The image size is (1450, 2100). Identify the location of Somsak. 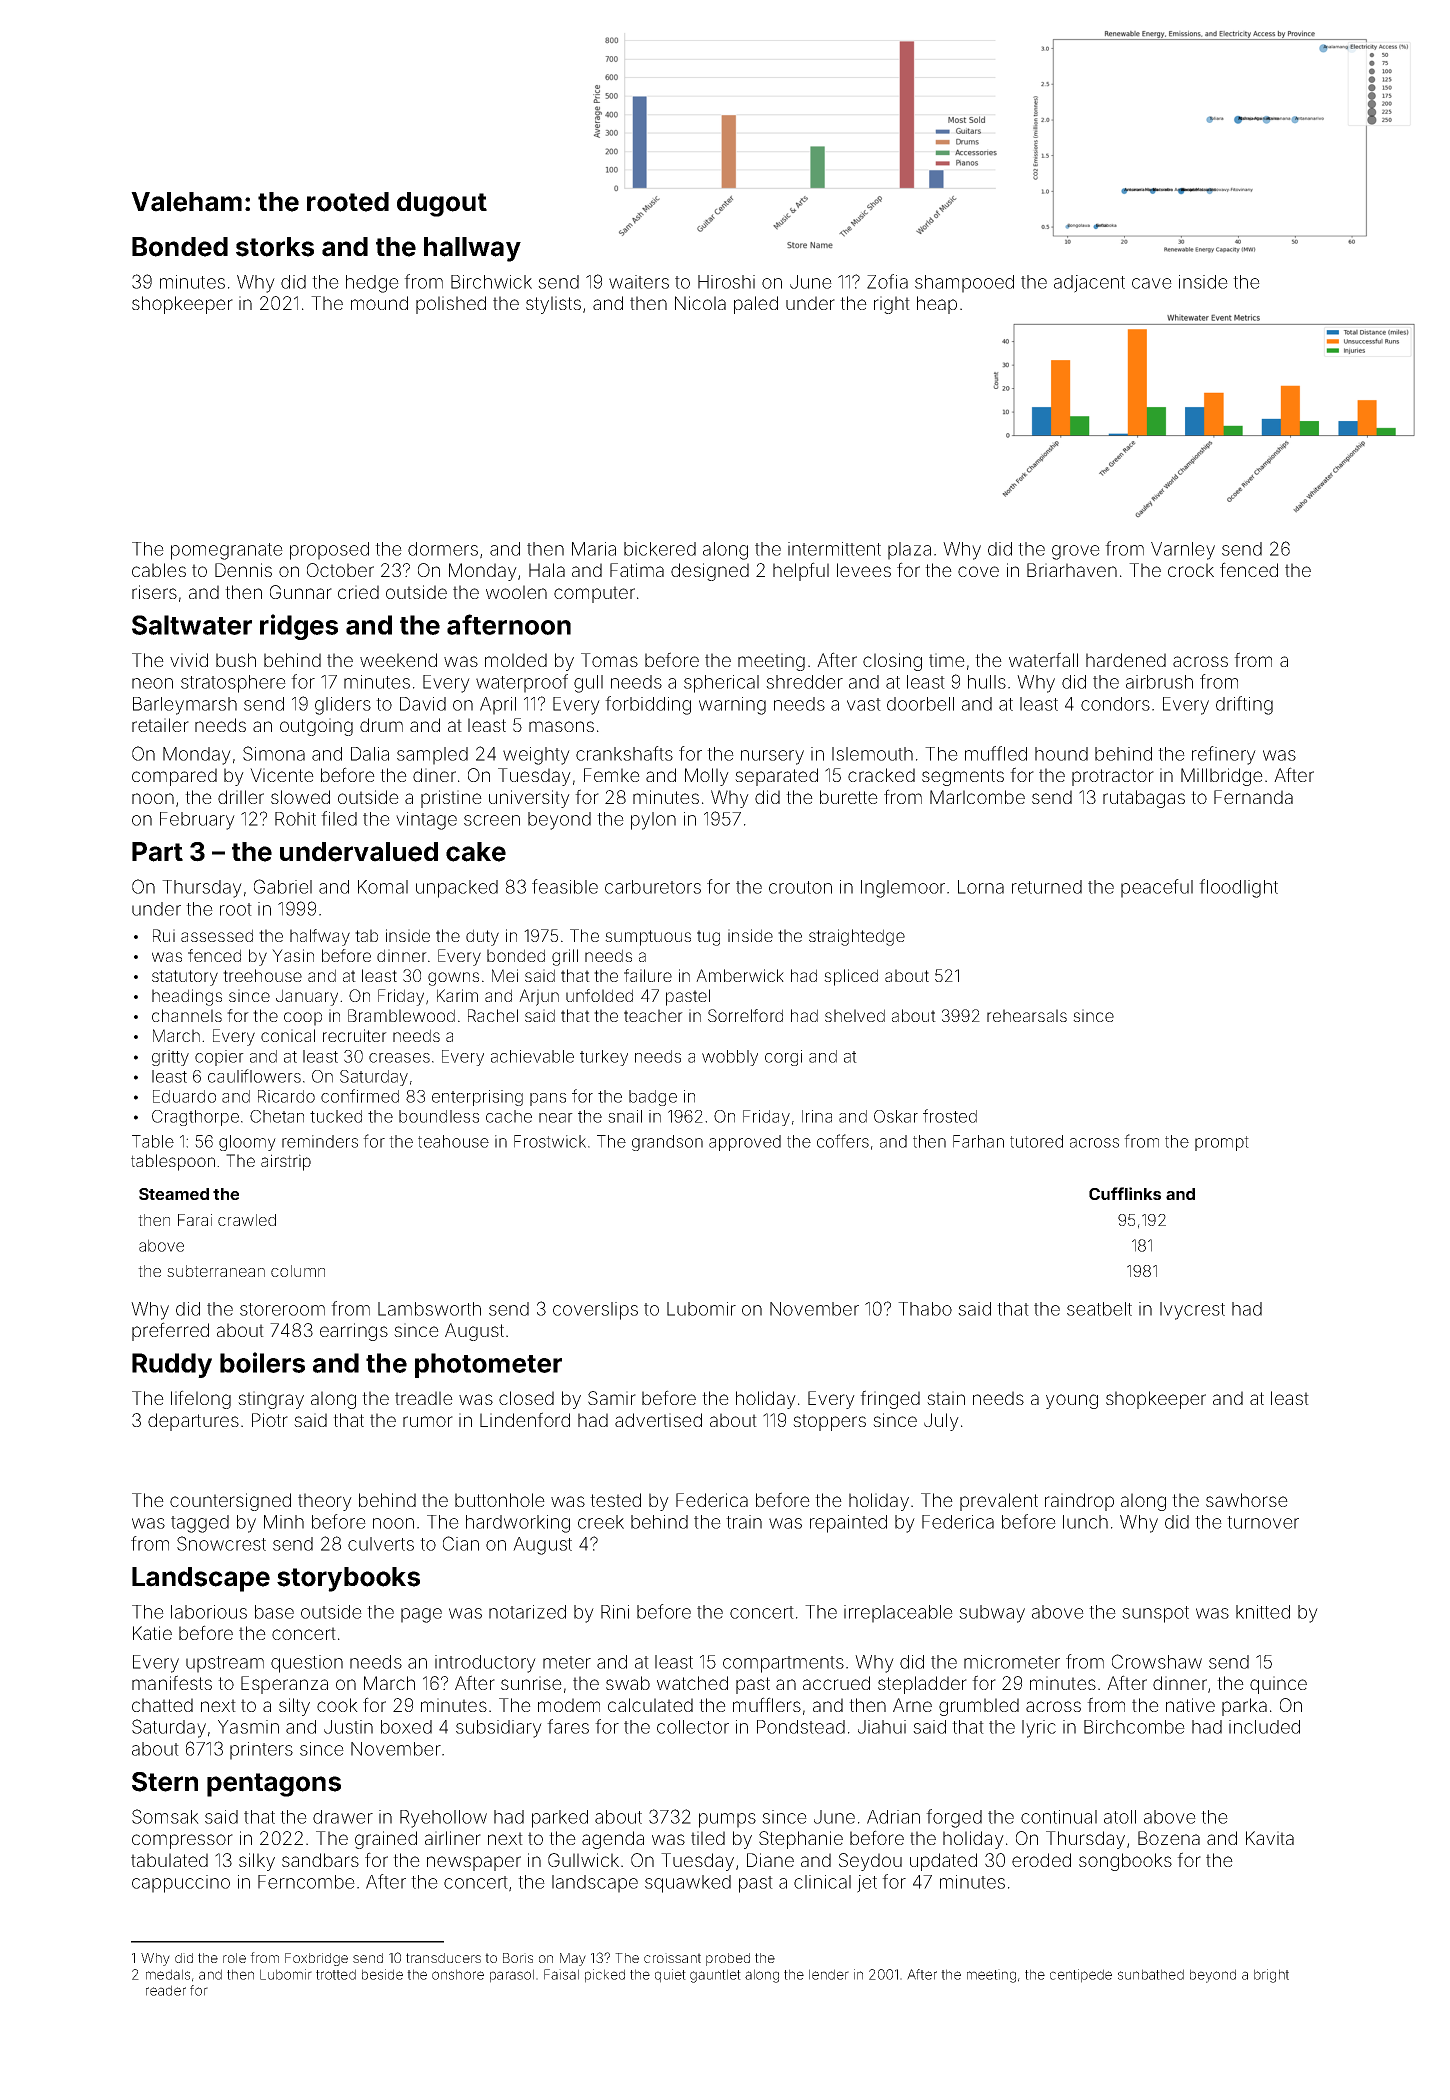
(165, 1816).
